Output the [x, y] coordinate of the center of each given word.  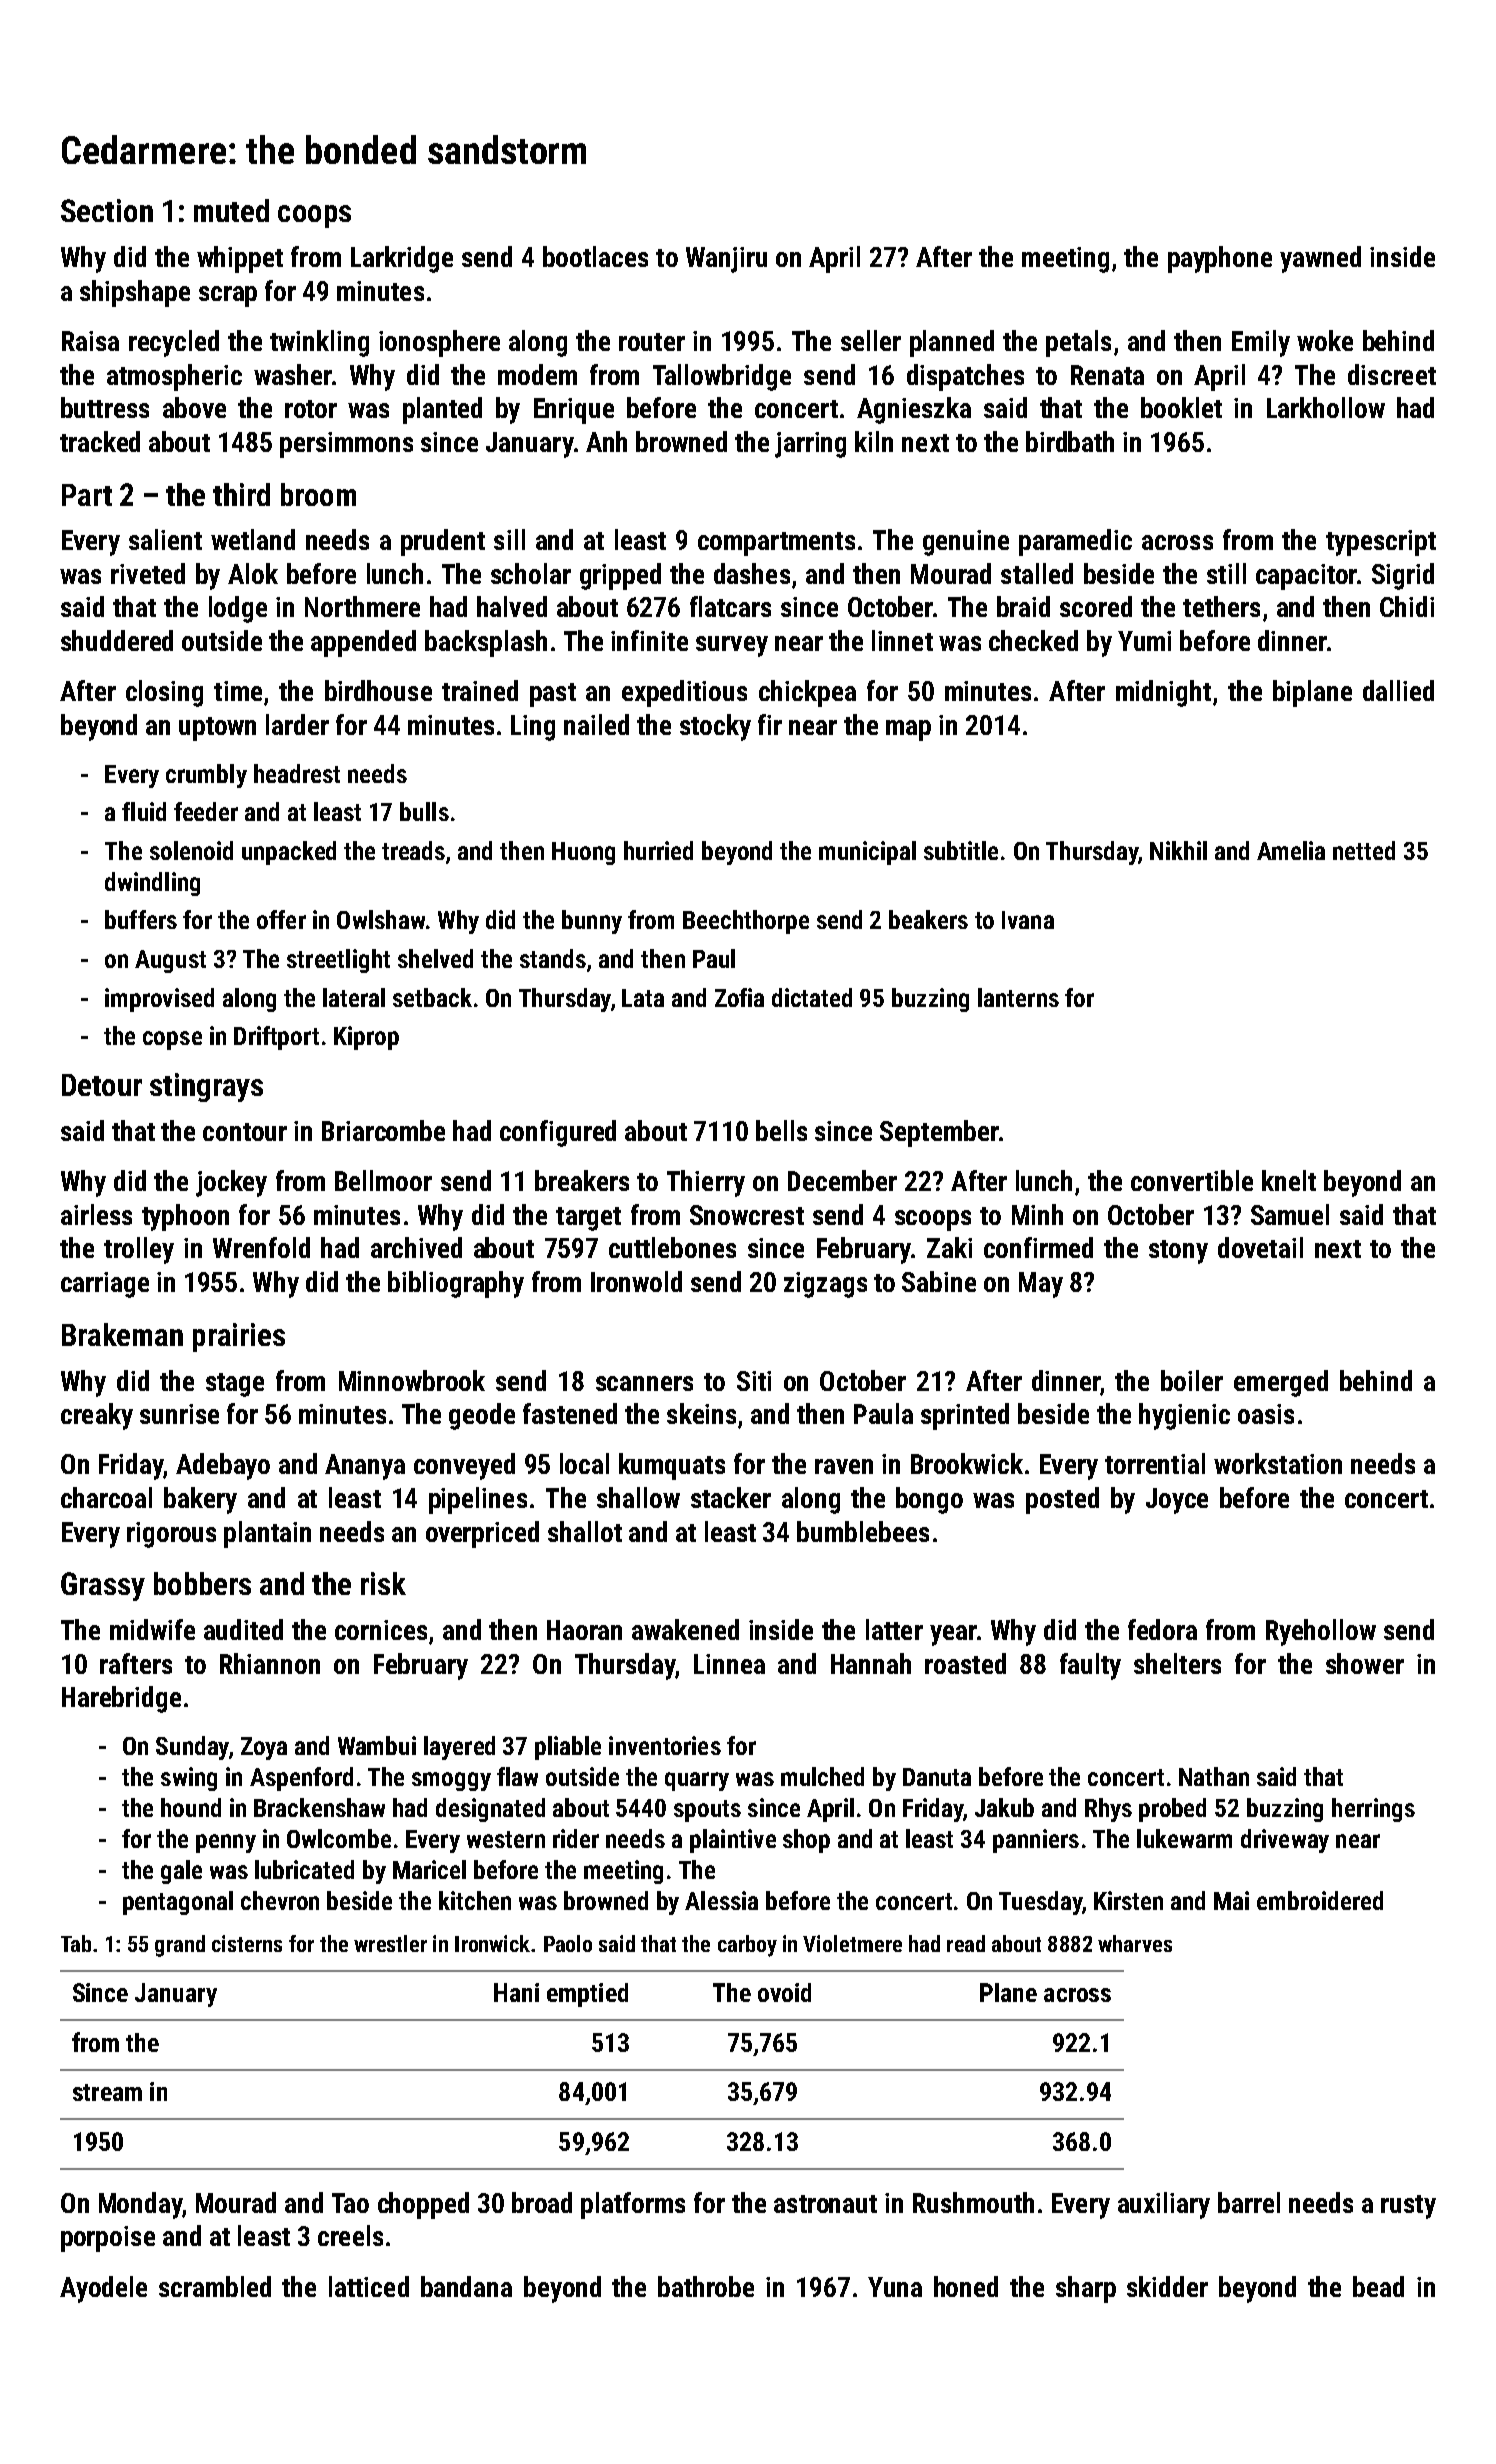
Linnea [729, 1664]
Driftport [276, 1038]
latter [894, 1629]
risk [383, 1583]
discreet [1392, 374]
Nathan [1214, 1776]
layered [459, 1748]
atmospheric [174, 377]
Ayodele [103, 2289]
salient [165, 539]
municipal [867, 853]
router [652, 342]
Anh [606, 441]
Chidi [1407, 606]
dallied [1398, 690]
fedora [1162, 1629]
